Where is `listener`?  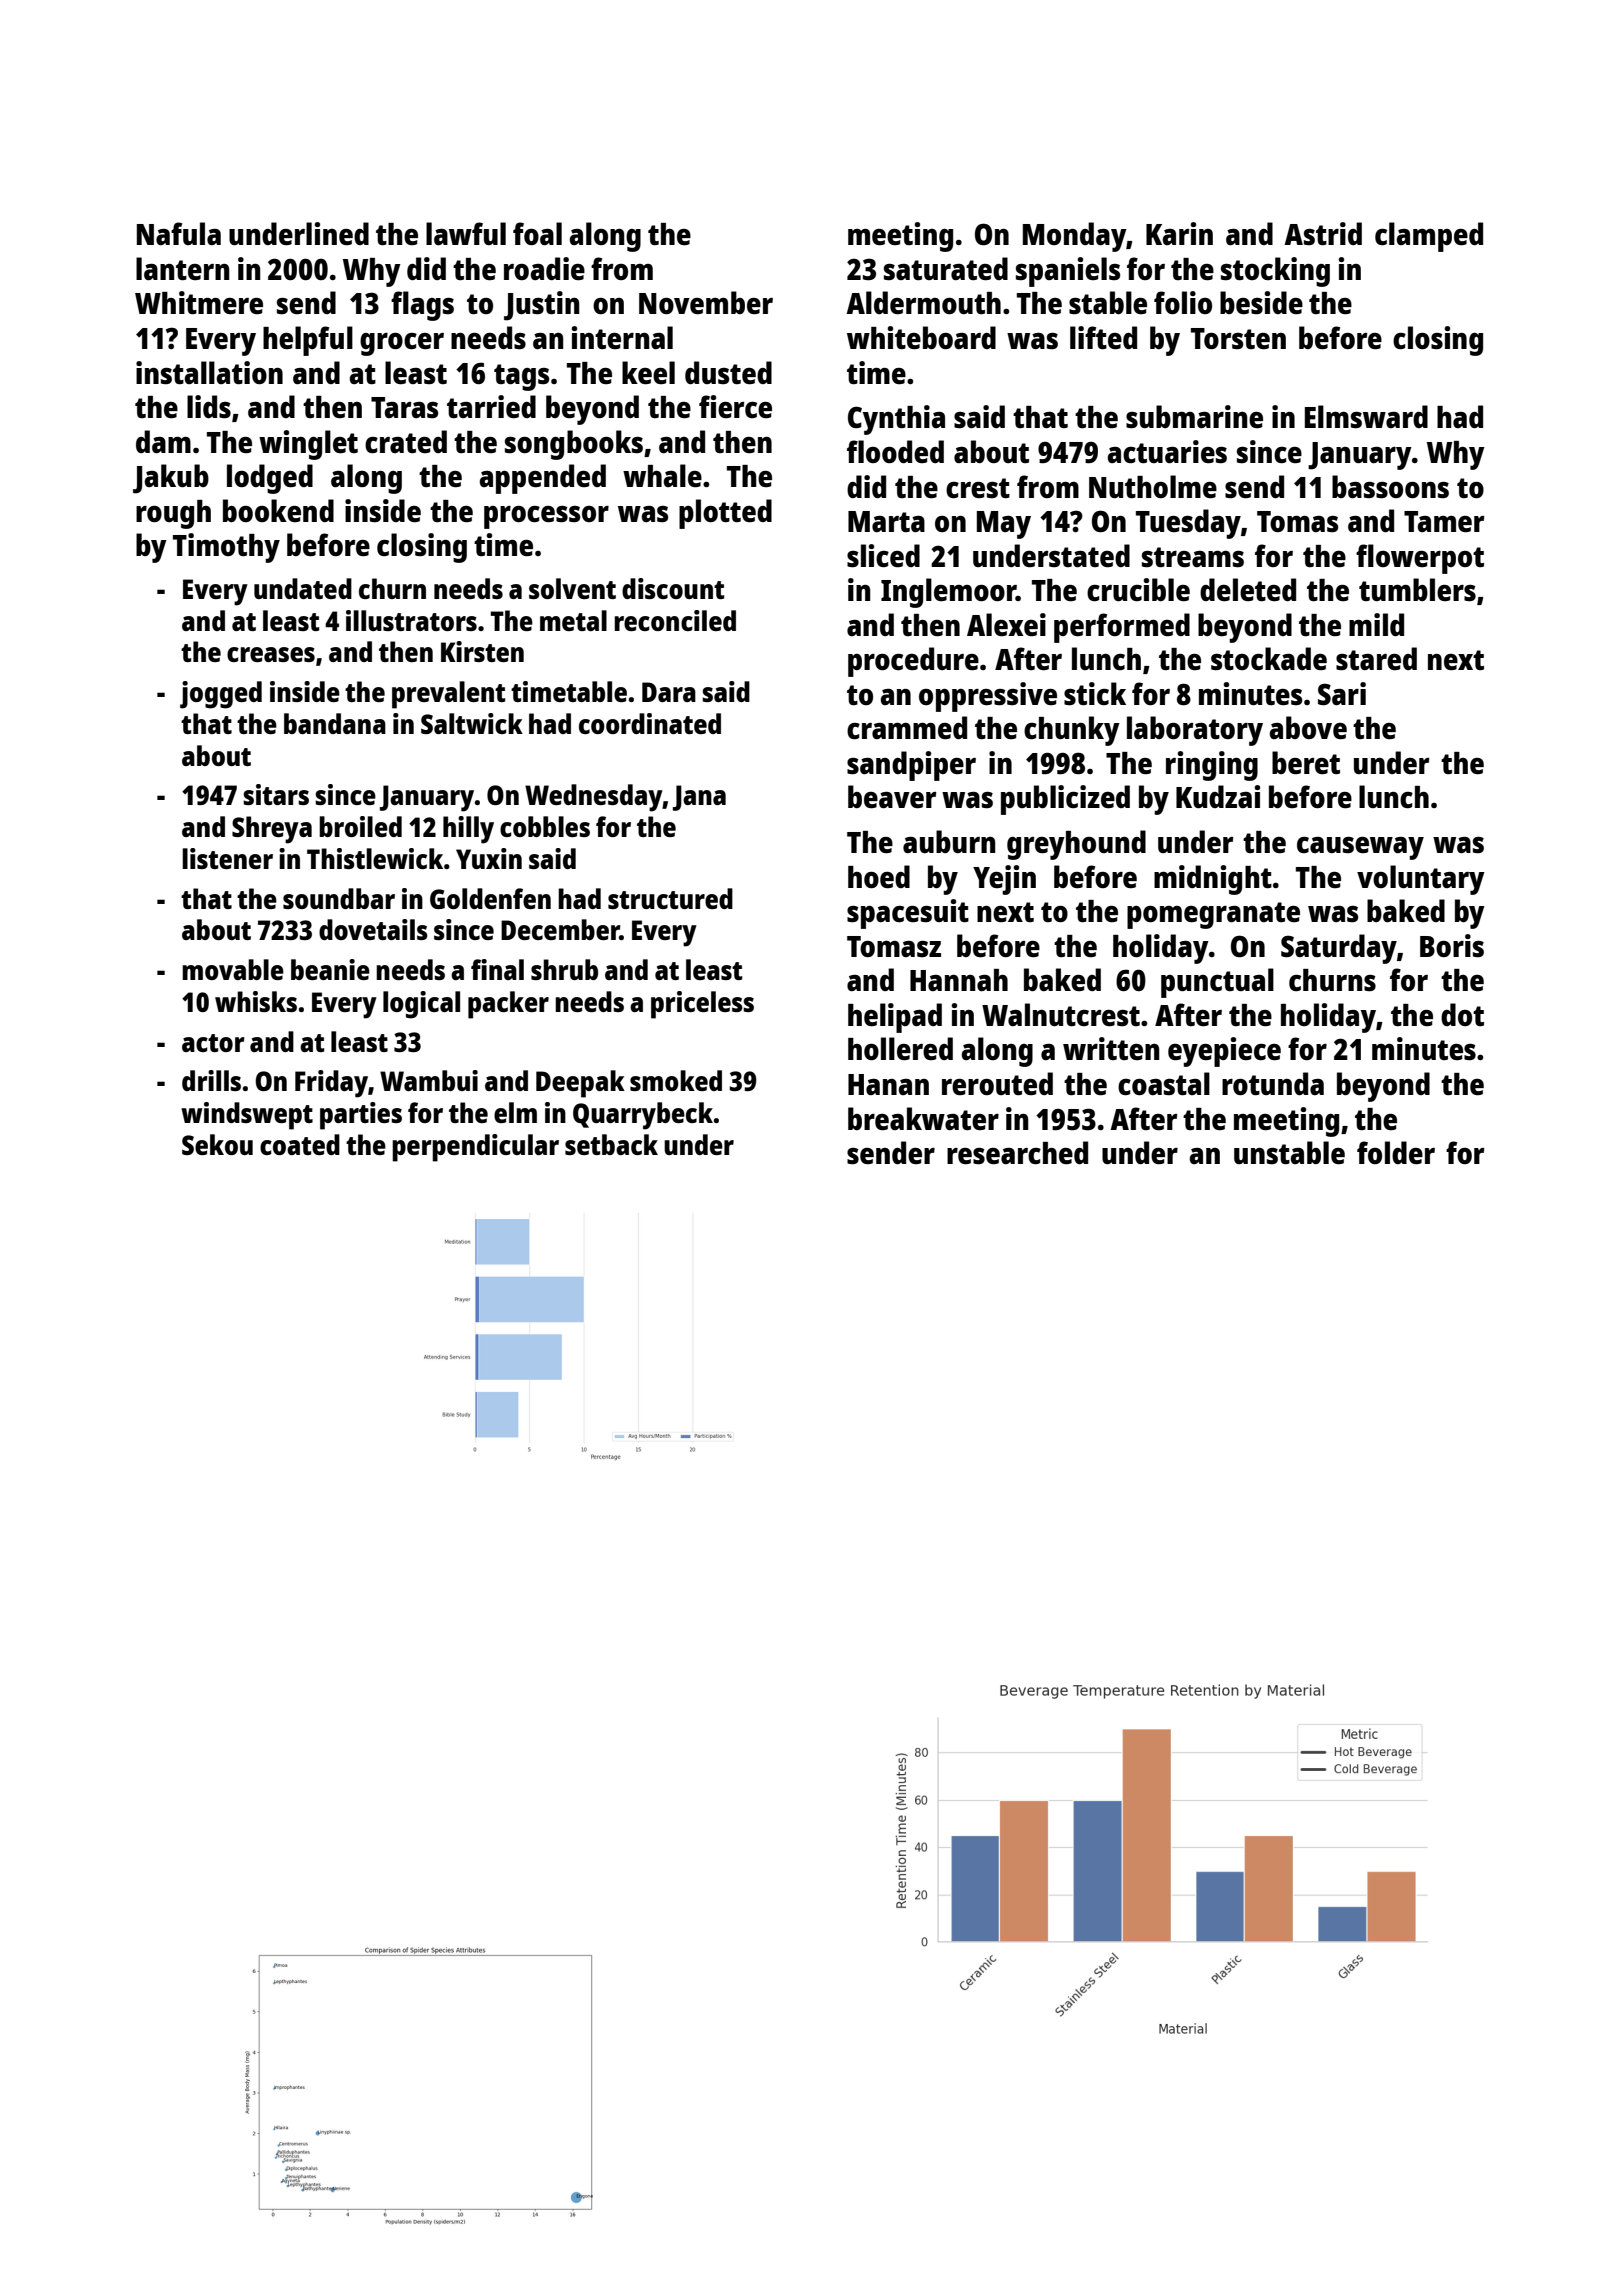 listener is located at coordinates (227, 858).
